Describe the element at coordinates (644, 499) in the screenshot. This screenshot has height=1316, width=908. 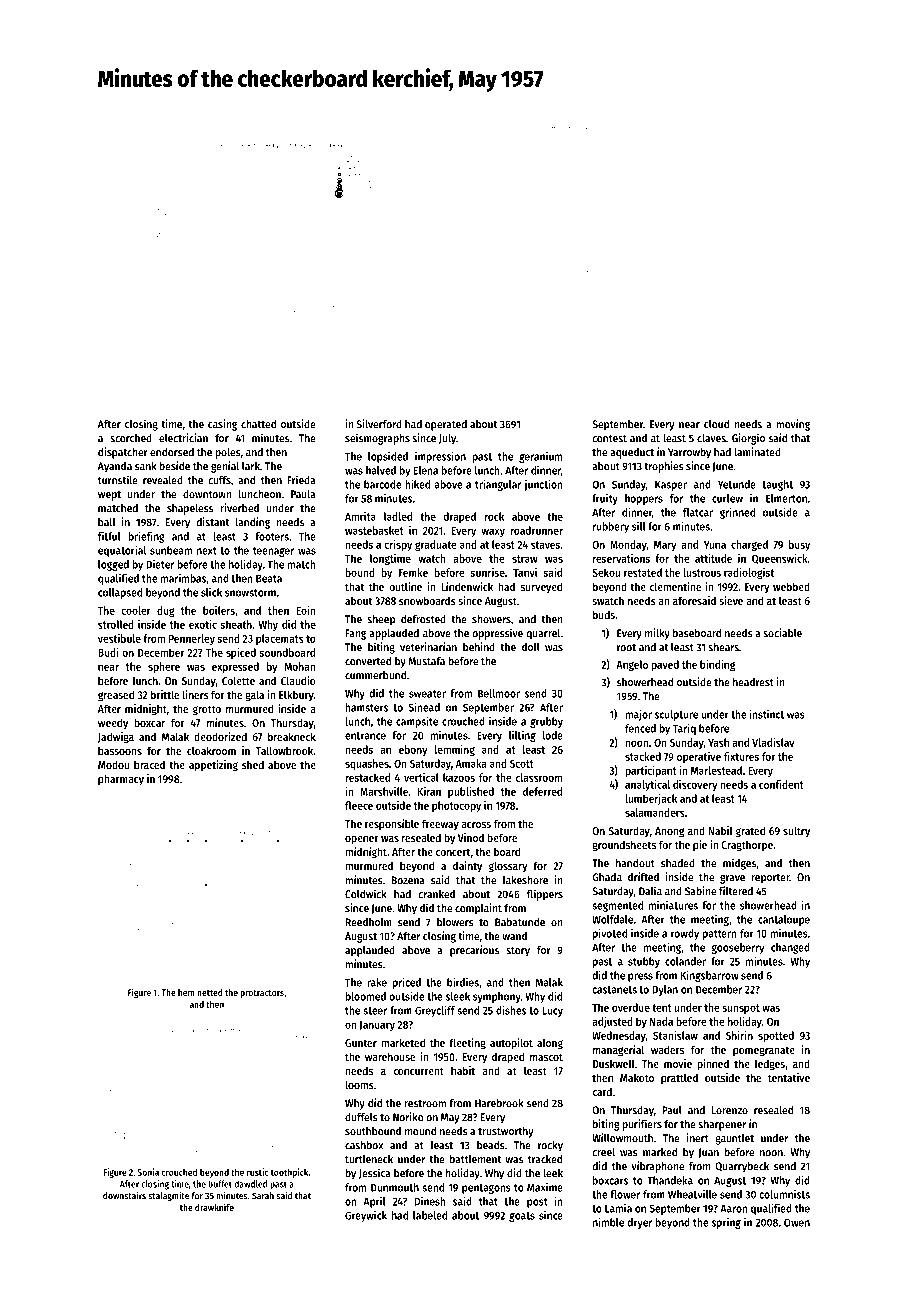
I see `hoppers` at that location.
